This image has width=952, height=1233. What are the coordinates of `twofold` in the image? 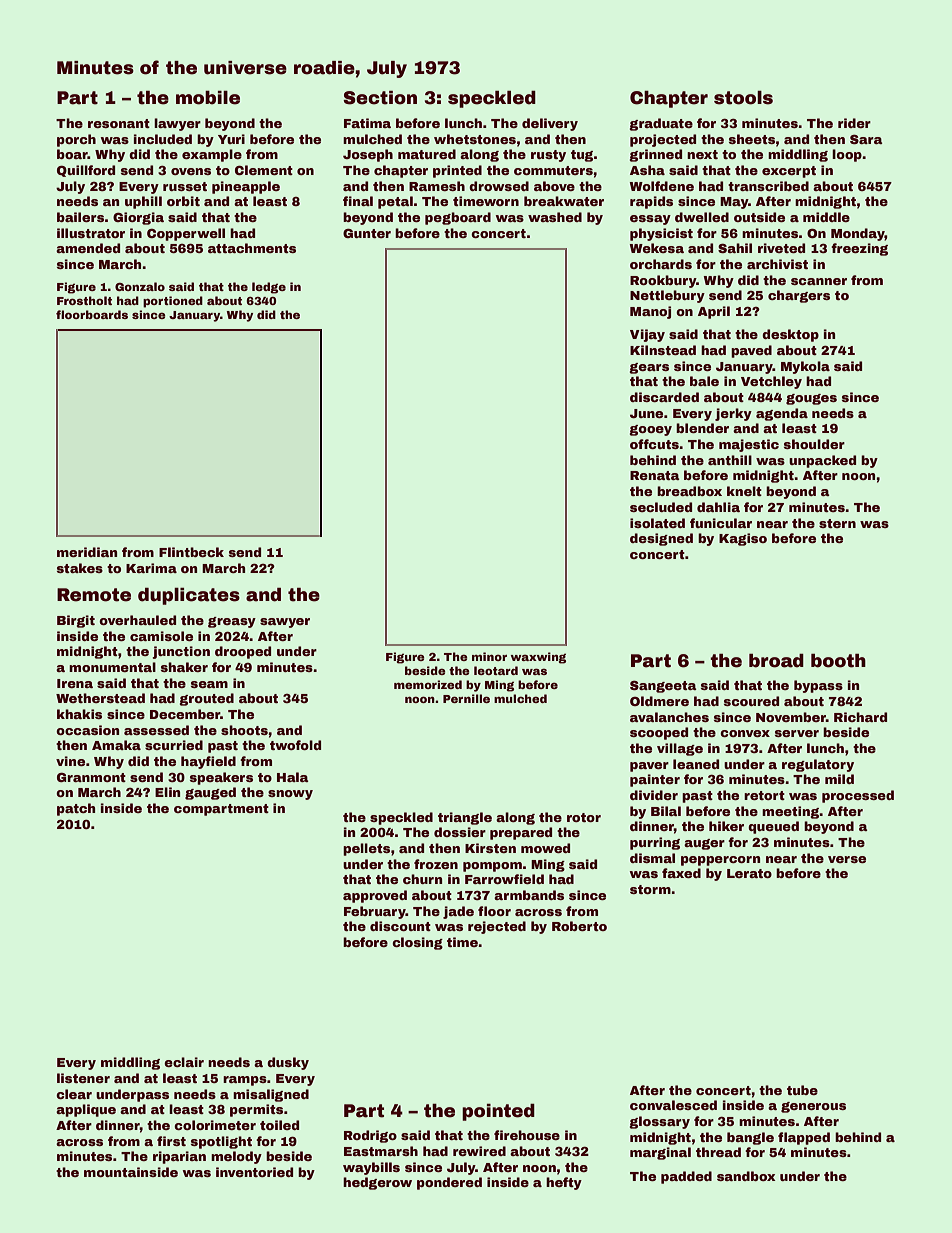 It's located at (295, 745).
